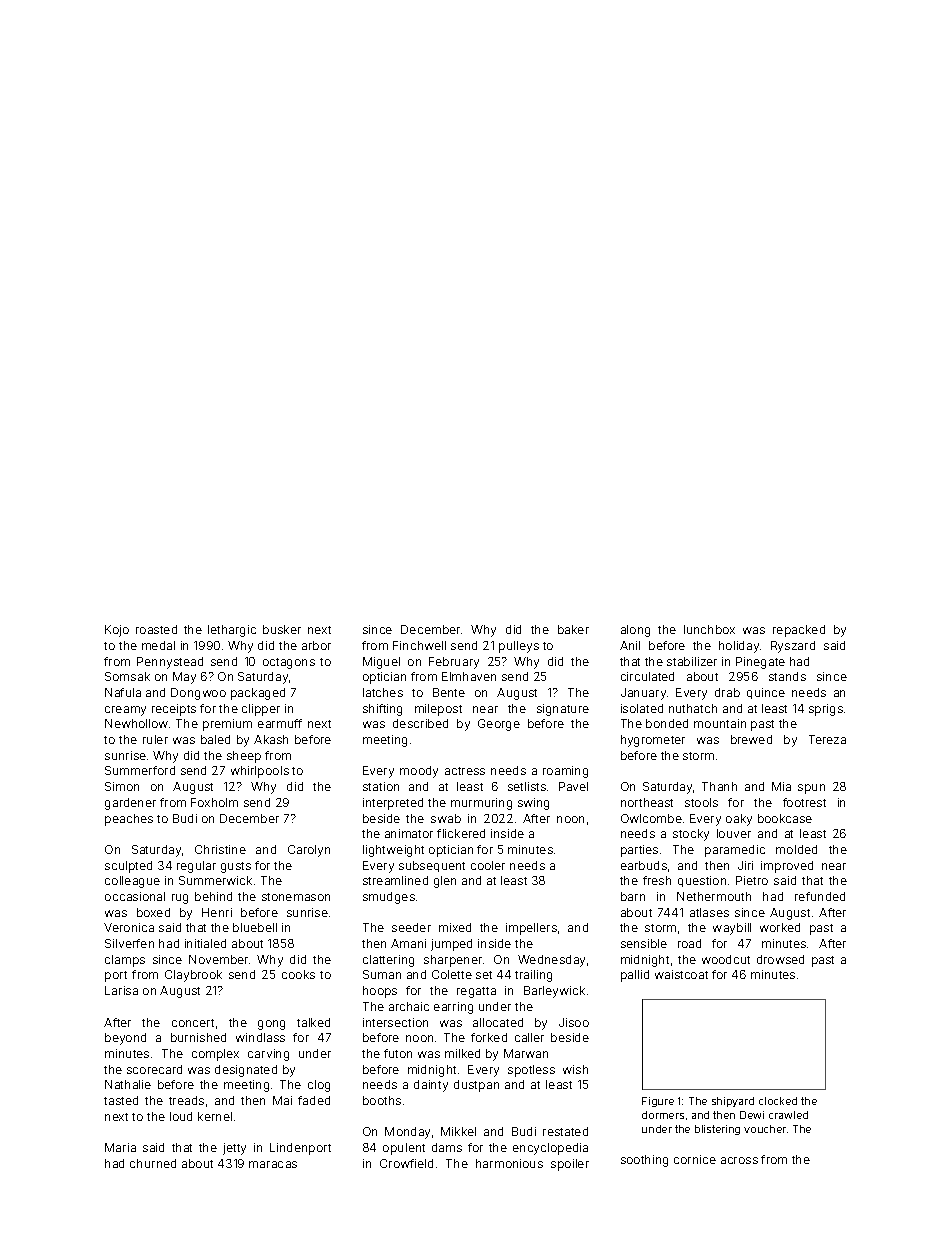  Describe the element at coordinates (431, 1086) in the screenshot. I see `dainty` at that location.
